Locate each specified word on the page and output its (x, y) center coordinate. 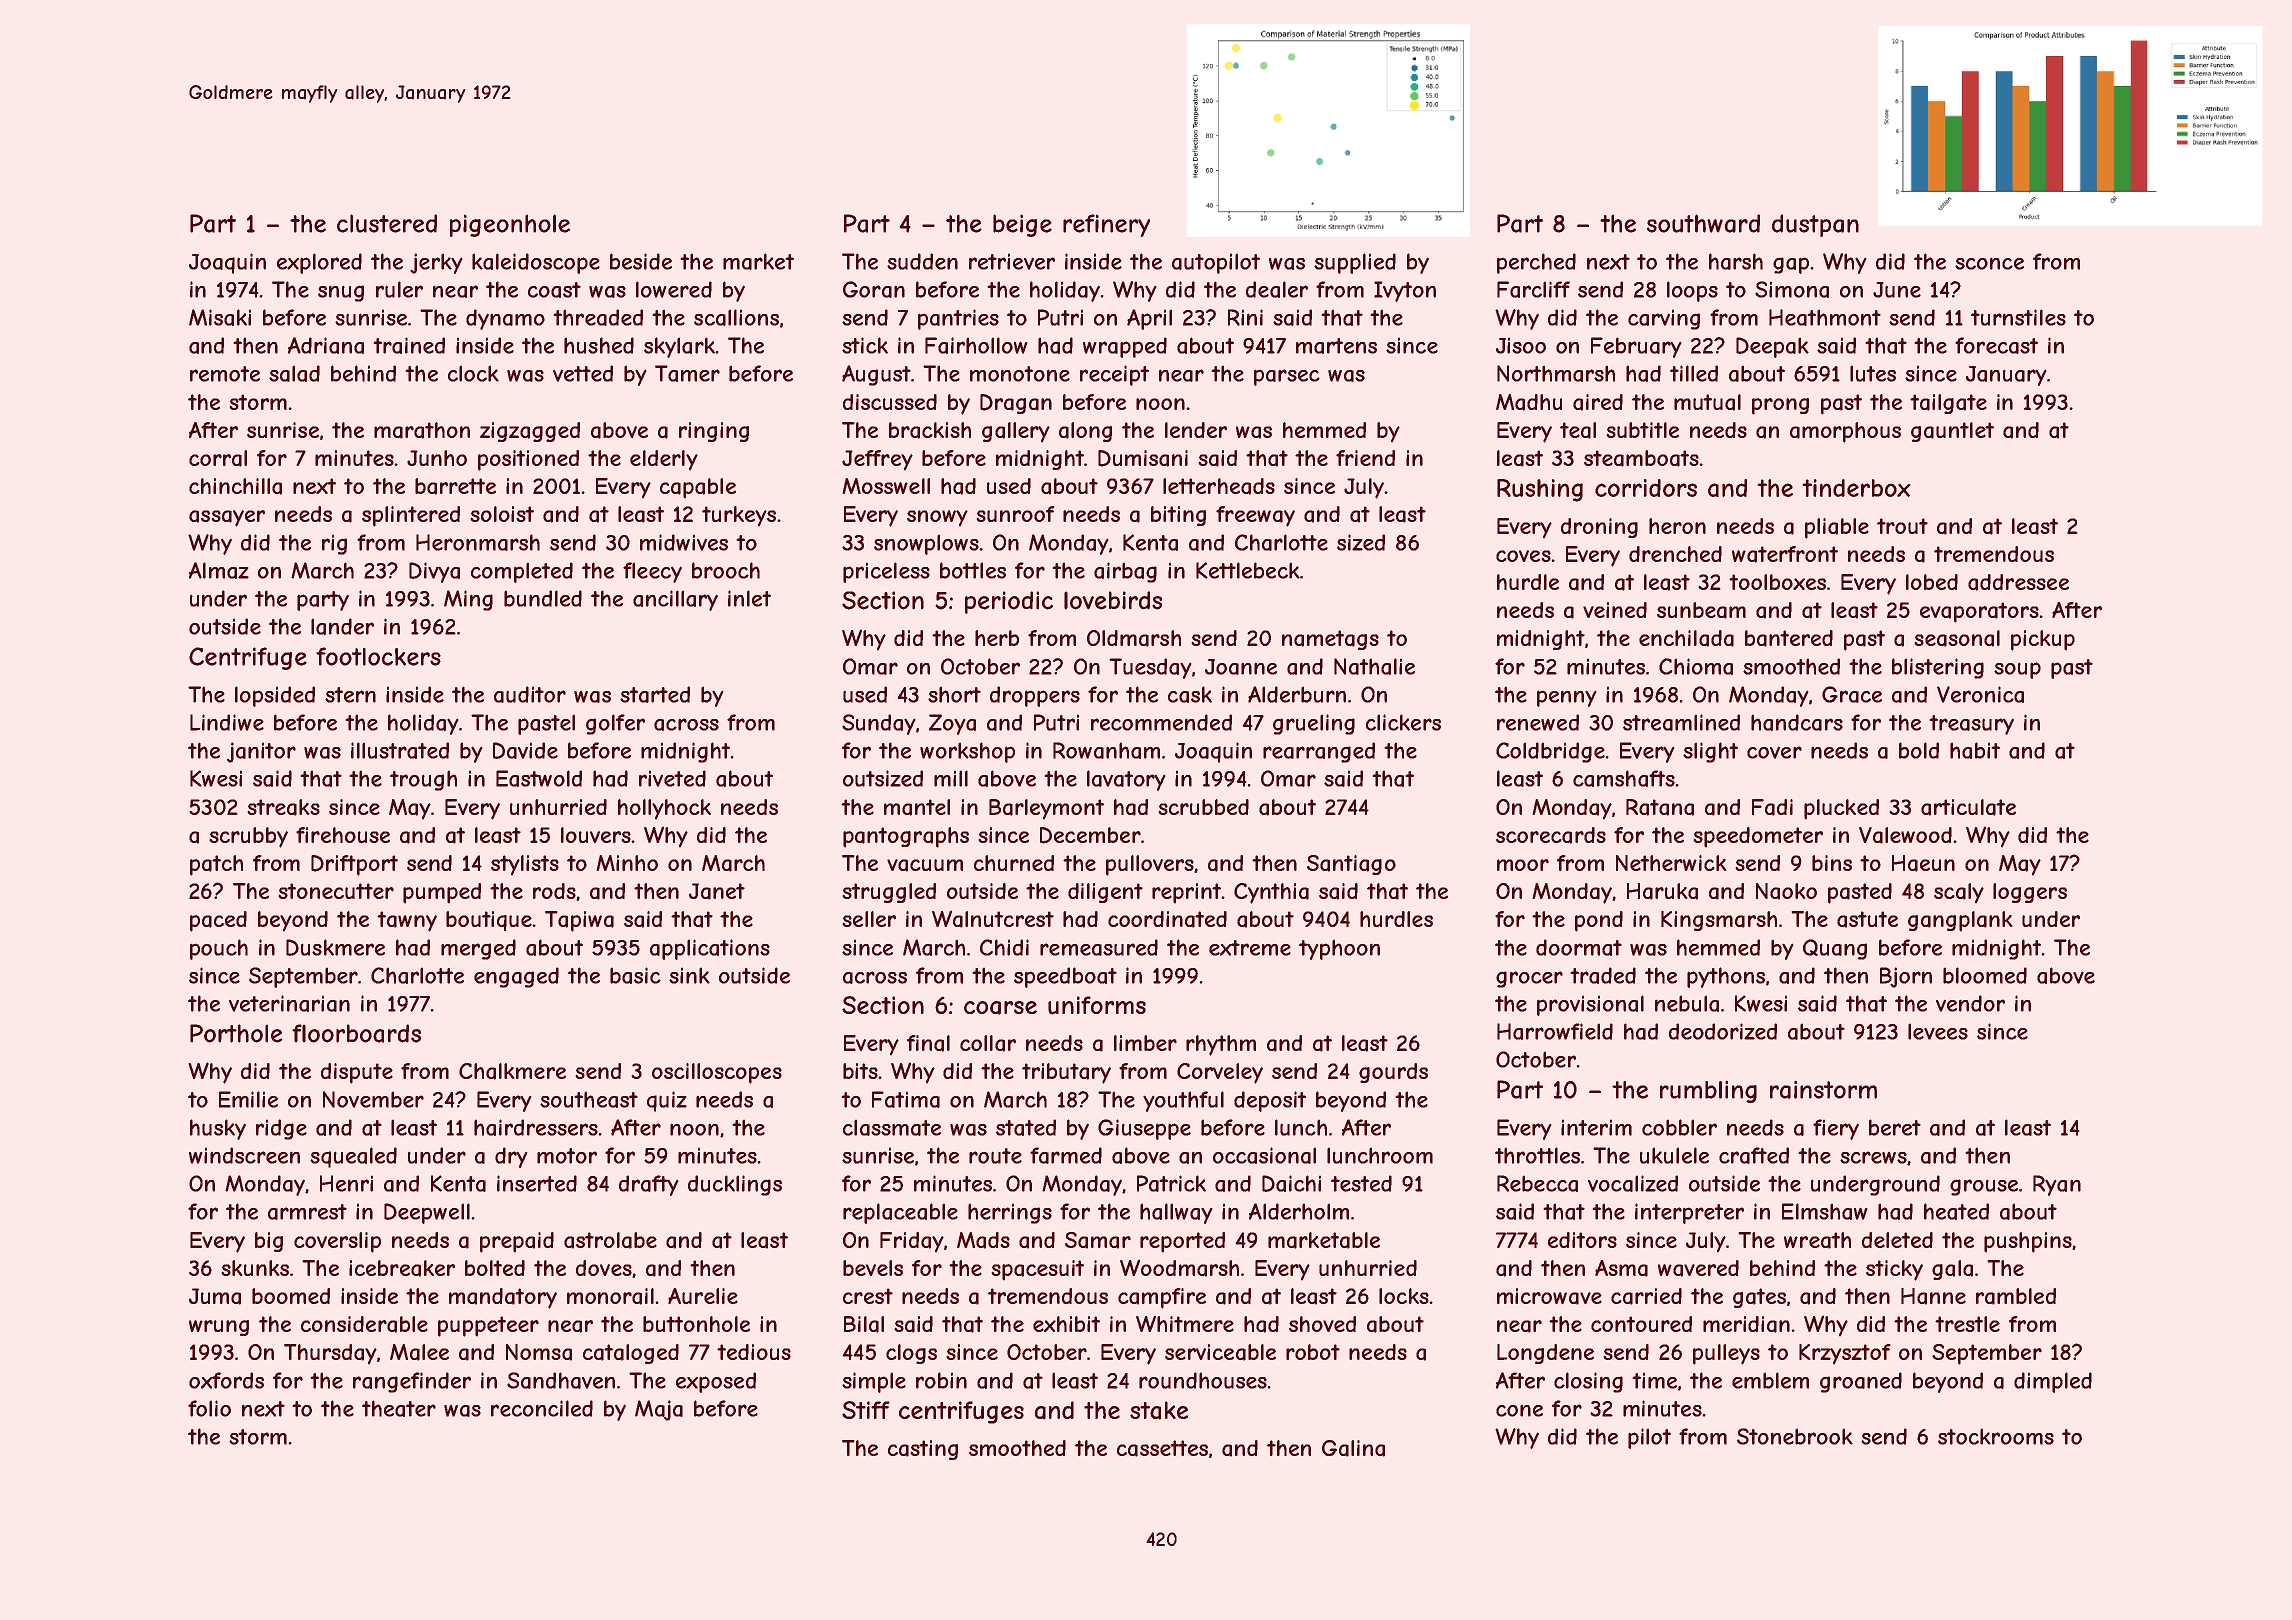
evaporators (1979, 612)
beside (641, 261)
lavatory (1126, 780)
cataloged (631, 1354)
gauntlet (1952, 432)
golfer (615, 724)
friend (1365, 458)
